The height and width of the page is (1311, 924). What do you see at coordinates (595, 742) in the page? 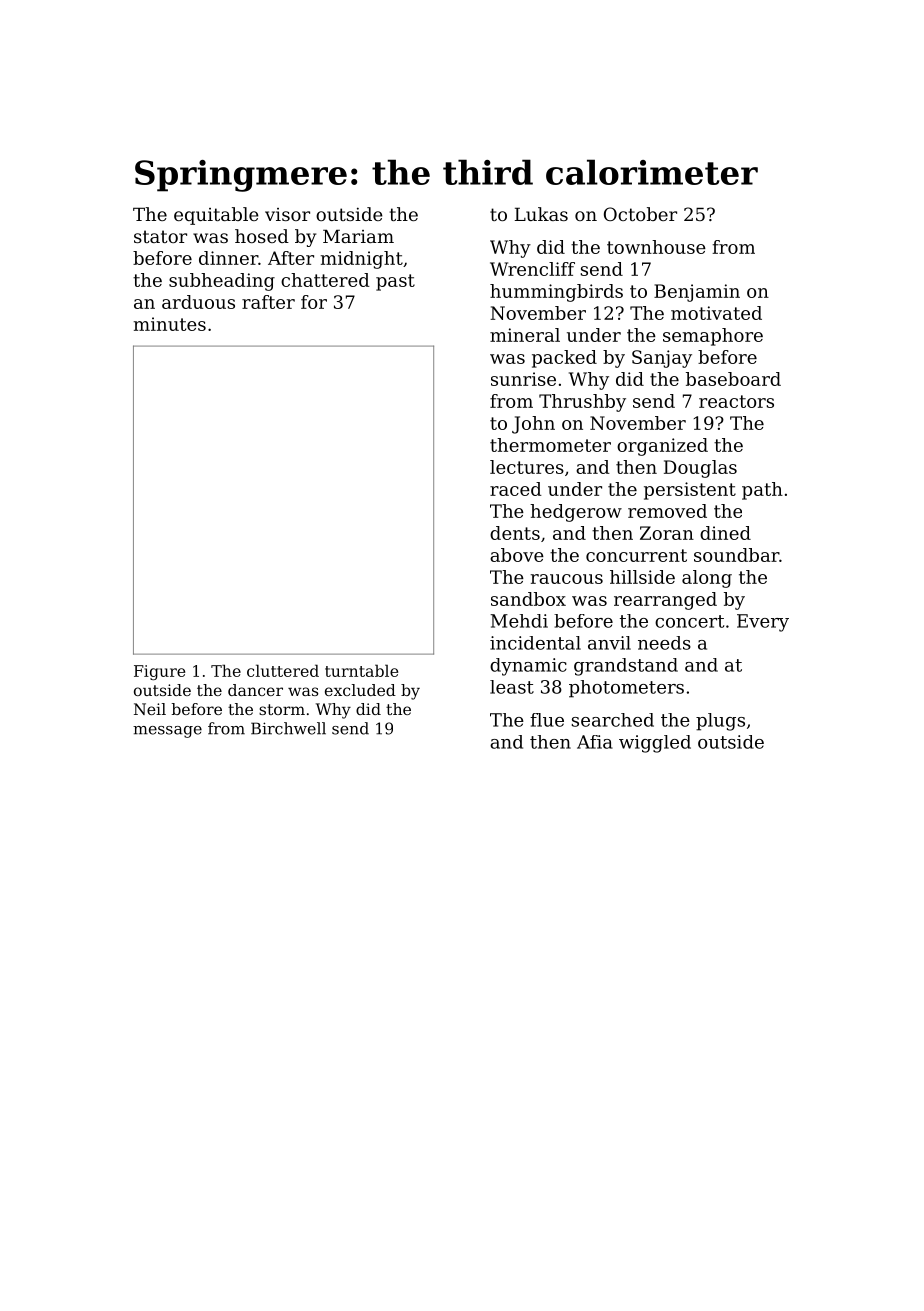
I see `Afia` at bounding box center [595, 742].
